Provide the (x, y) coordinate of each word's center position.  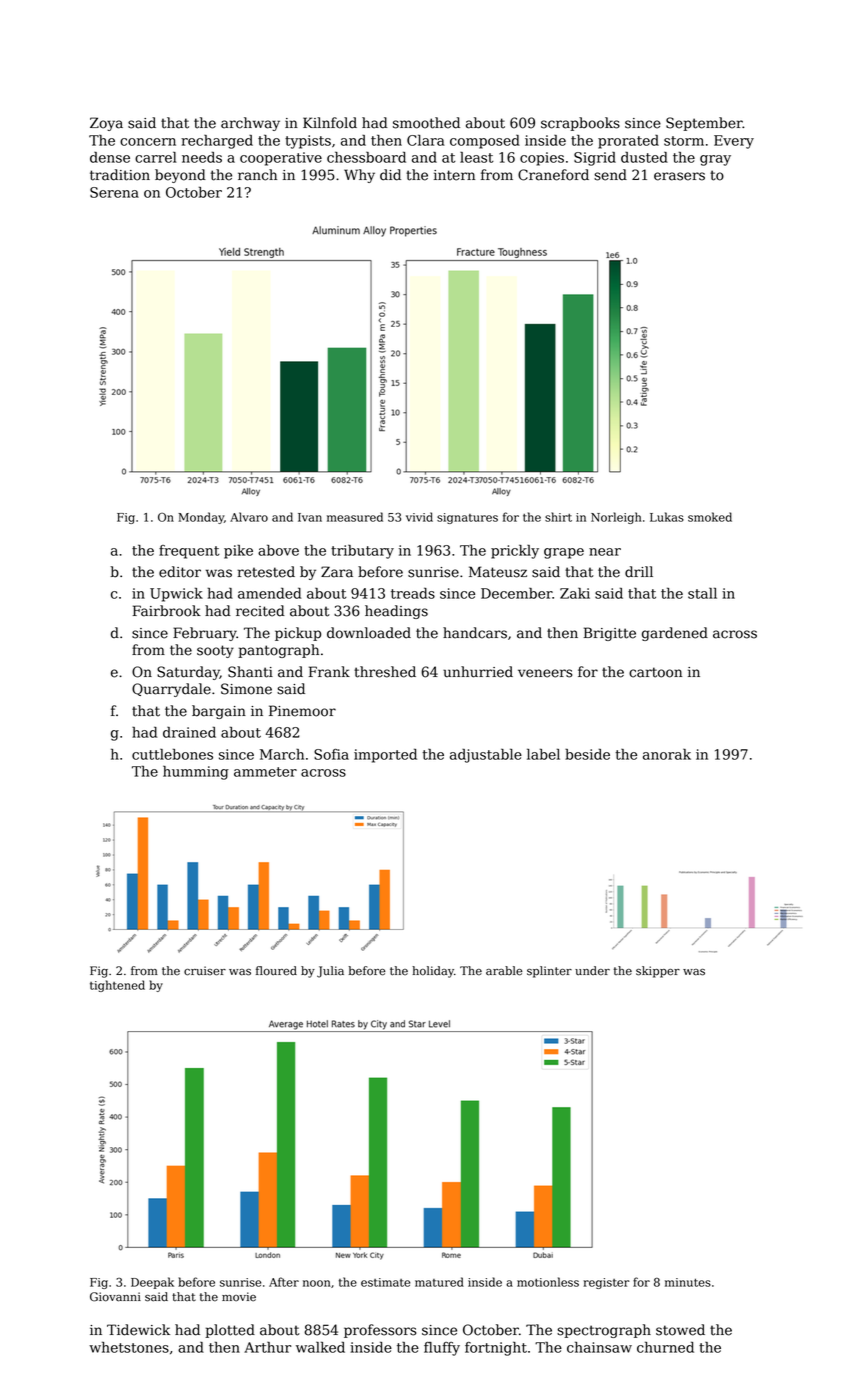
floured (276, 971)
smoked (710, 517)
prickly (515, 551)
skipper (658, 972)
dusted (644, 157)
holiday (433, 972)
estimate (385, 1282)
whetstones (129, 1347)
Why (359, 176)
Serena (114, 192)
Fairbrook (167, 611)
